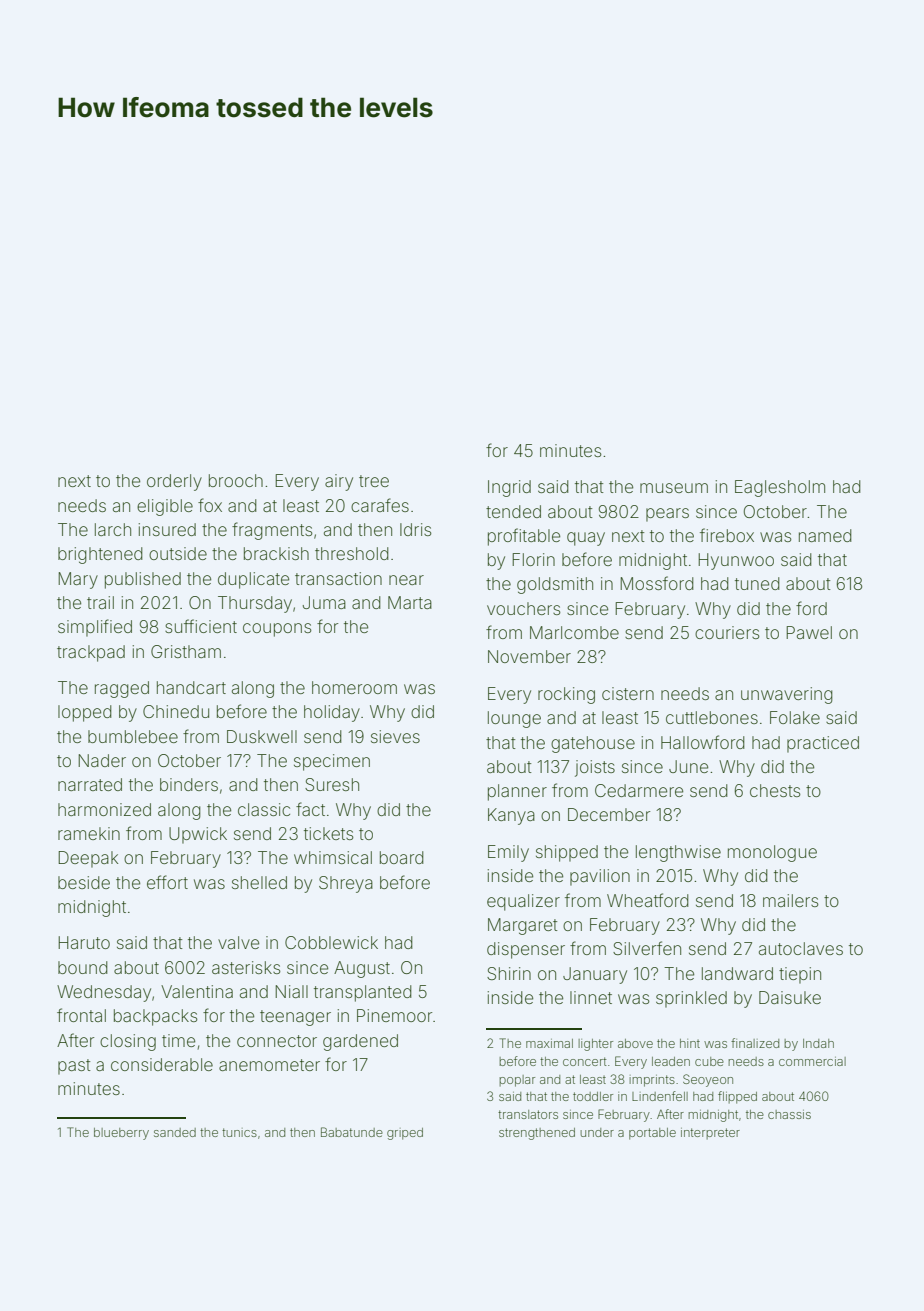  I want to click on rocking, so click(566, 695).
